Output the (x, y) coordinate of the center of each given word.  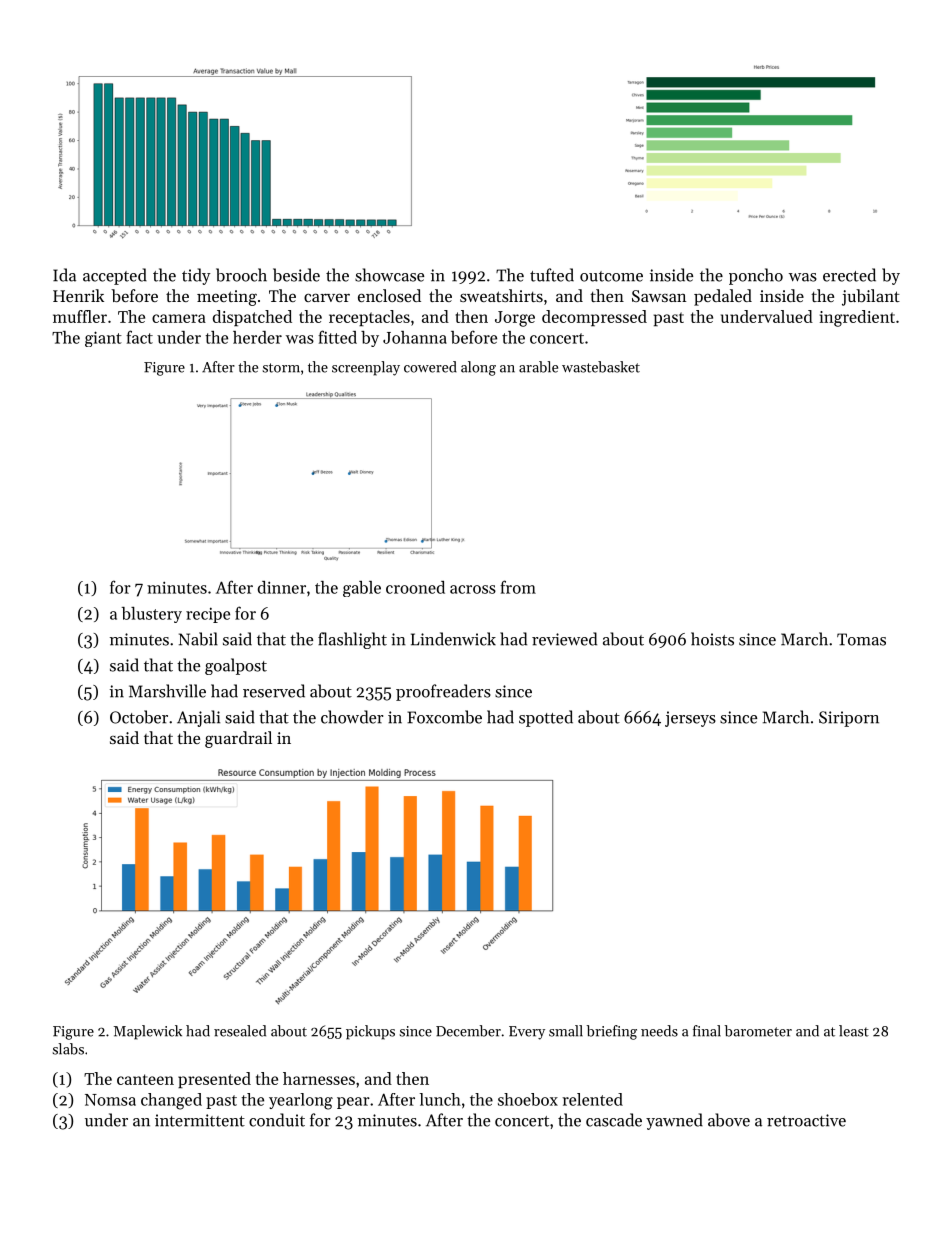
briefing (612, 1032)
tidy (196, 276)
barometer (758, 1031)
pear (353, 1103)
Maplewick (148, 1032)
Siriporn (849, 719)
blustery (152, 615)
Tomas (861, 639)
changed (171, 1101)
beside (296, 275)
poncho (756, 276)
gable (362, 589)
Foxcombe (444, 717)
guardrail (238, 739)
